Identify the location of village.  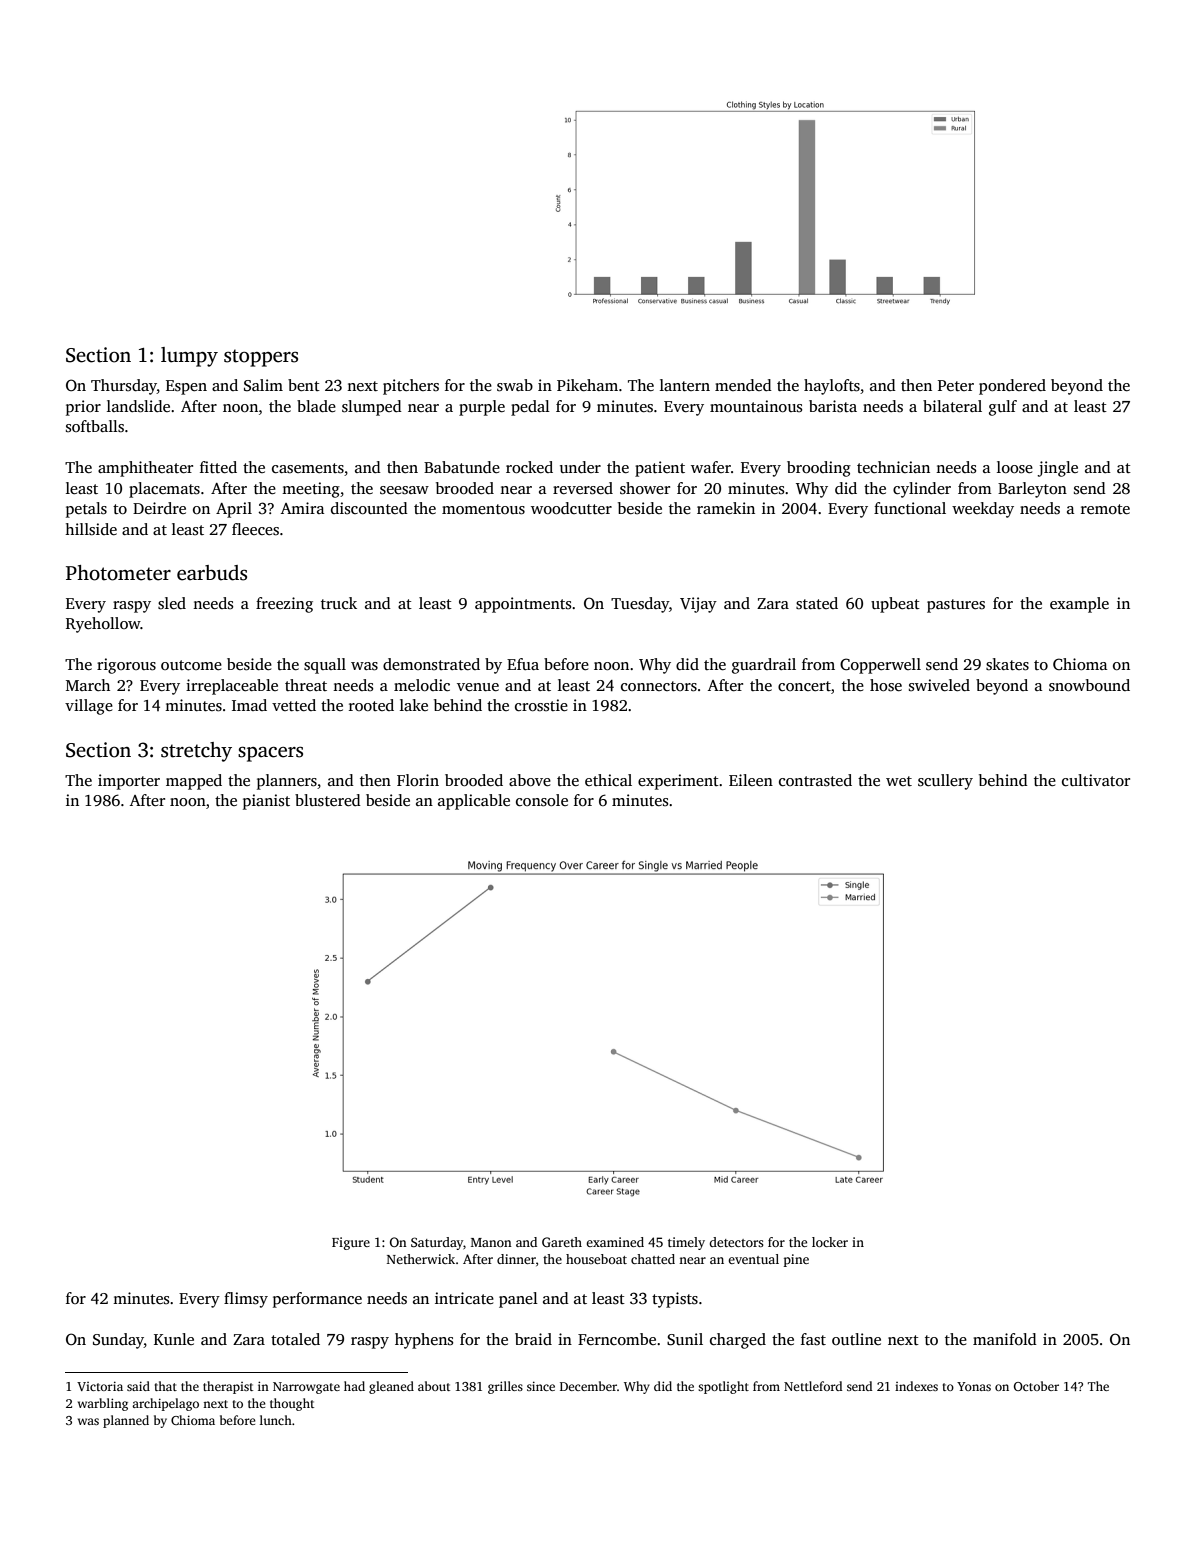
(89, 707).
